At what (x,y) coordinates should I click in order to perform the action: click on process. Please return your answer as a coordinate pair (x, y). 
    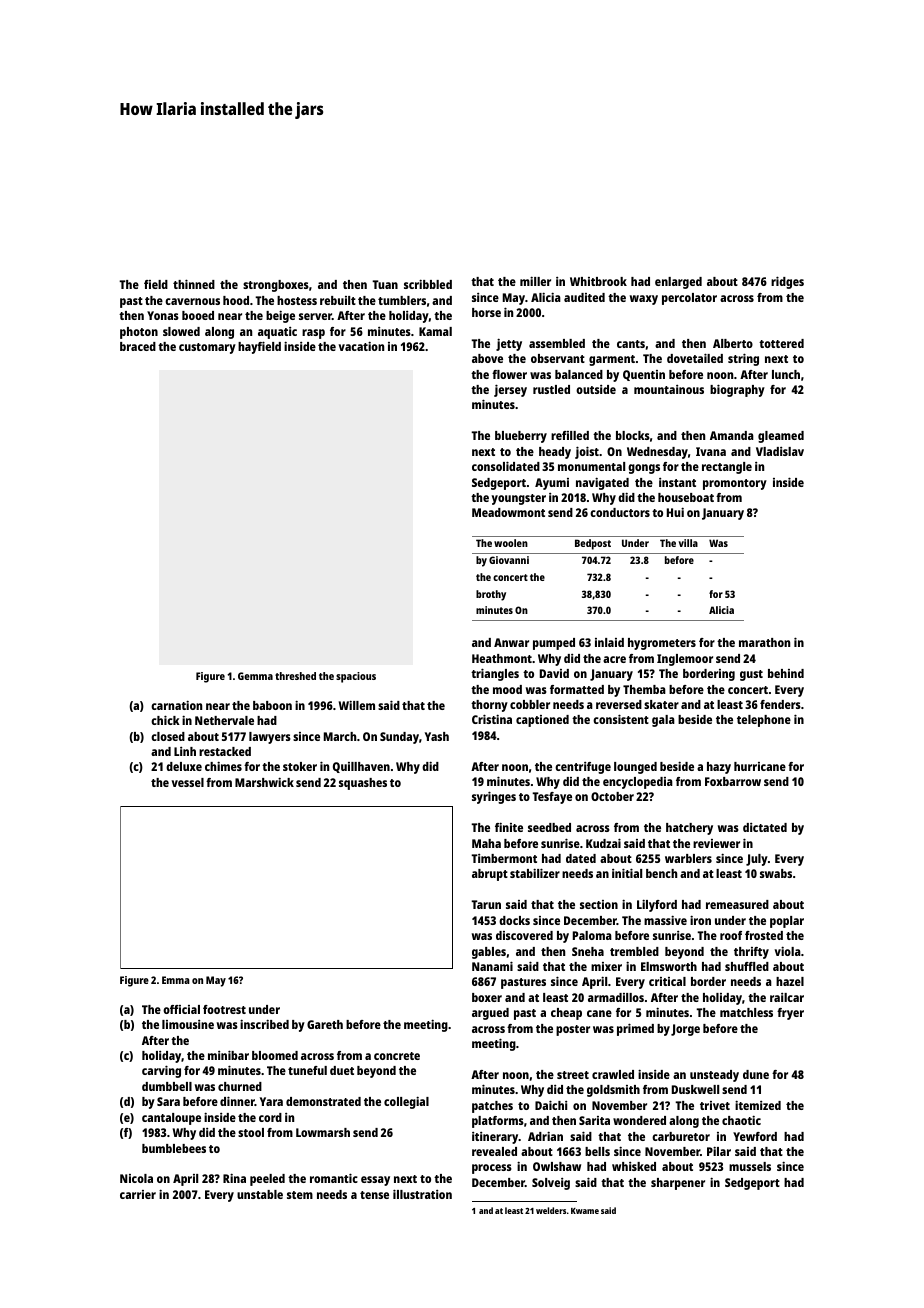
    Looking at the image, I should click on (492, 1169).
